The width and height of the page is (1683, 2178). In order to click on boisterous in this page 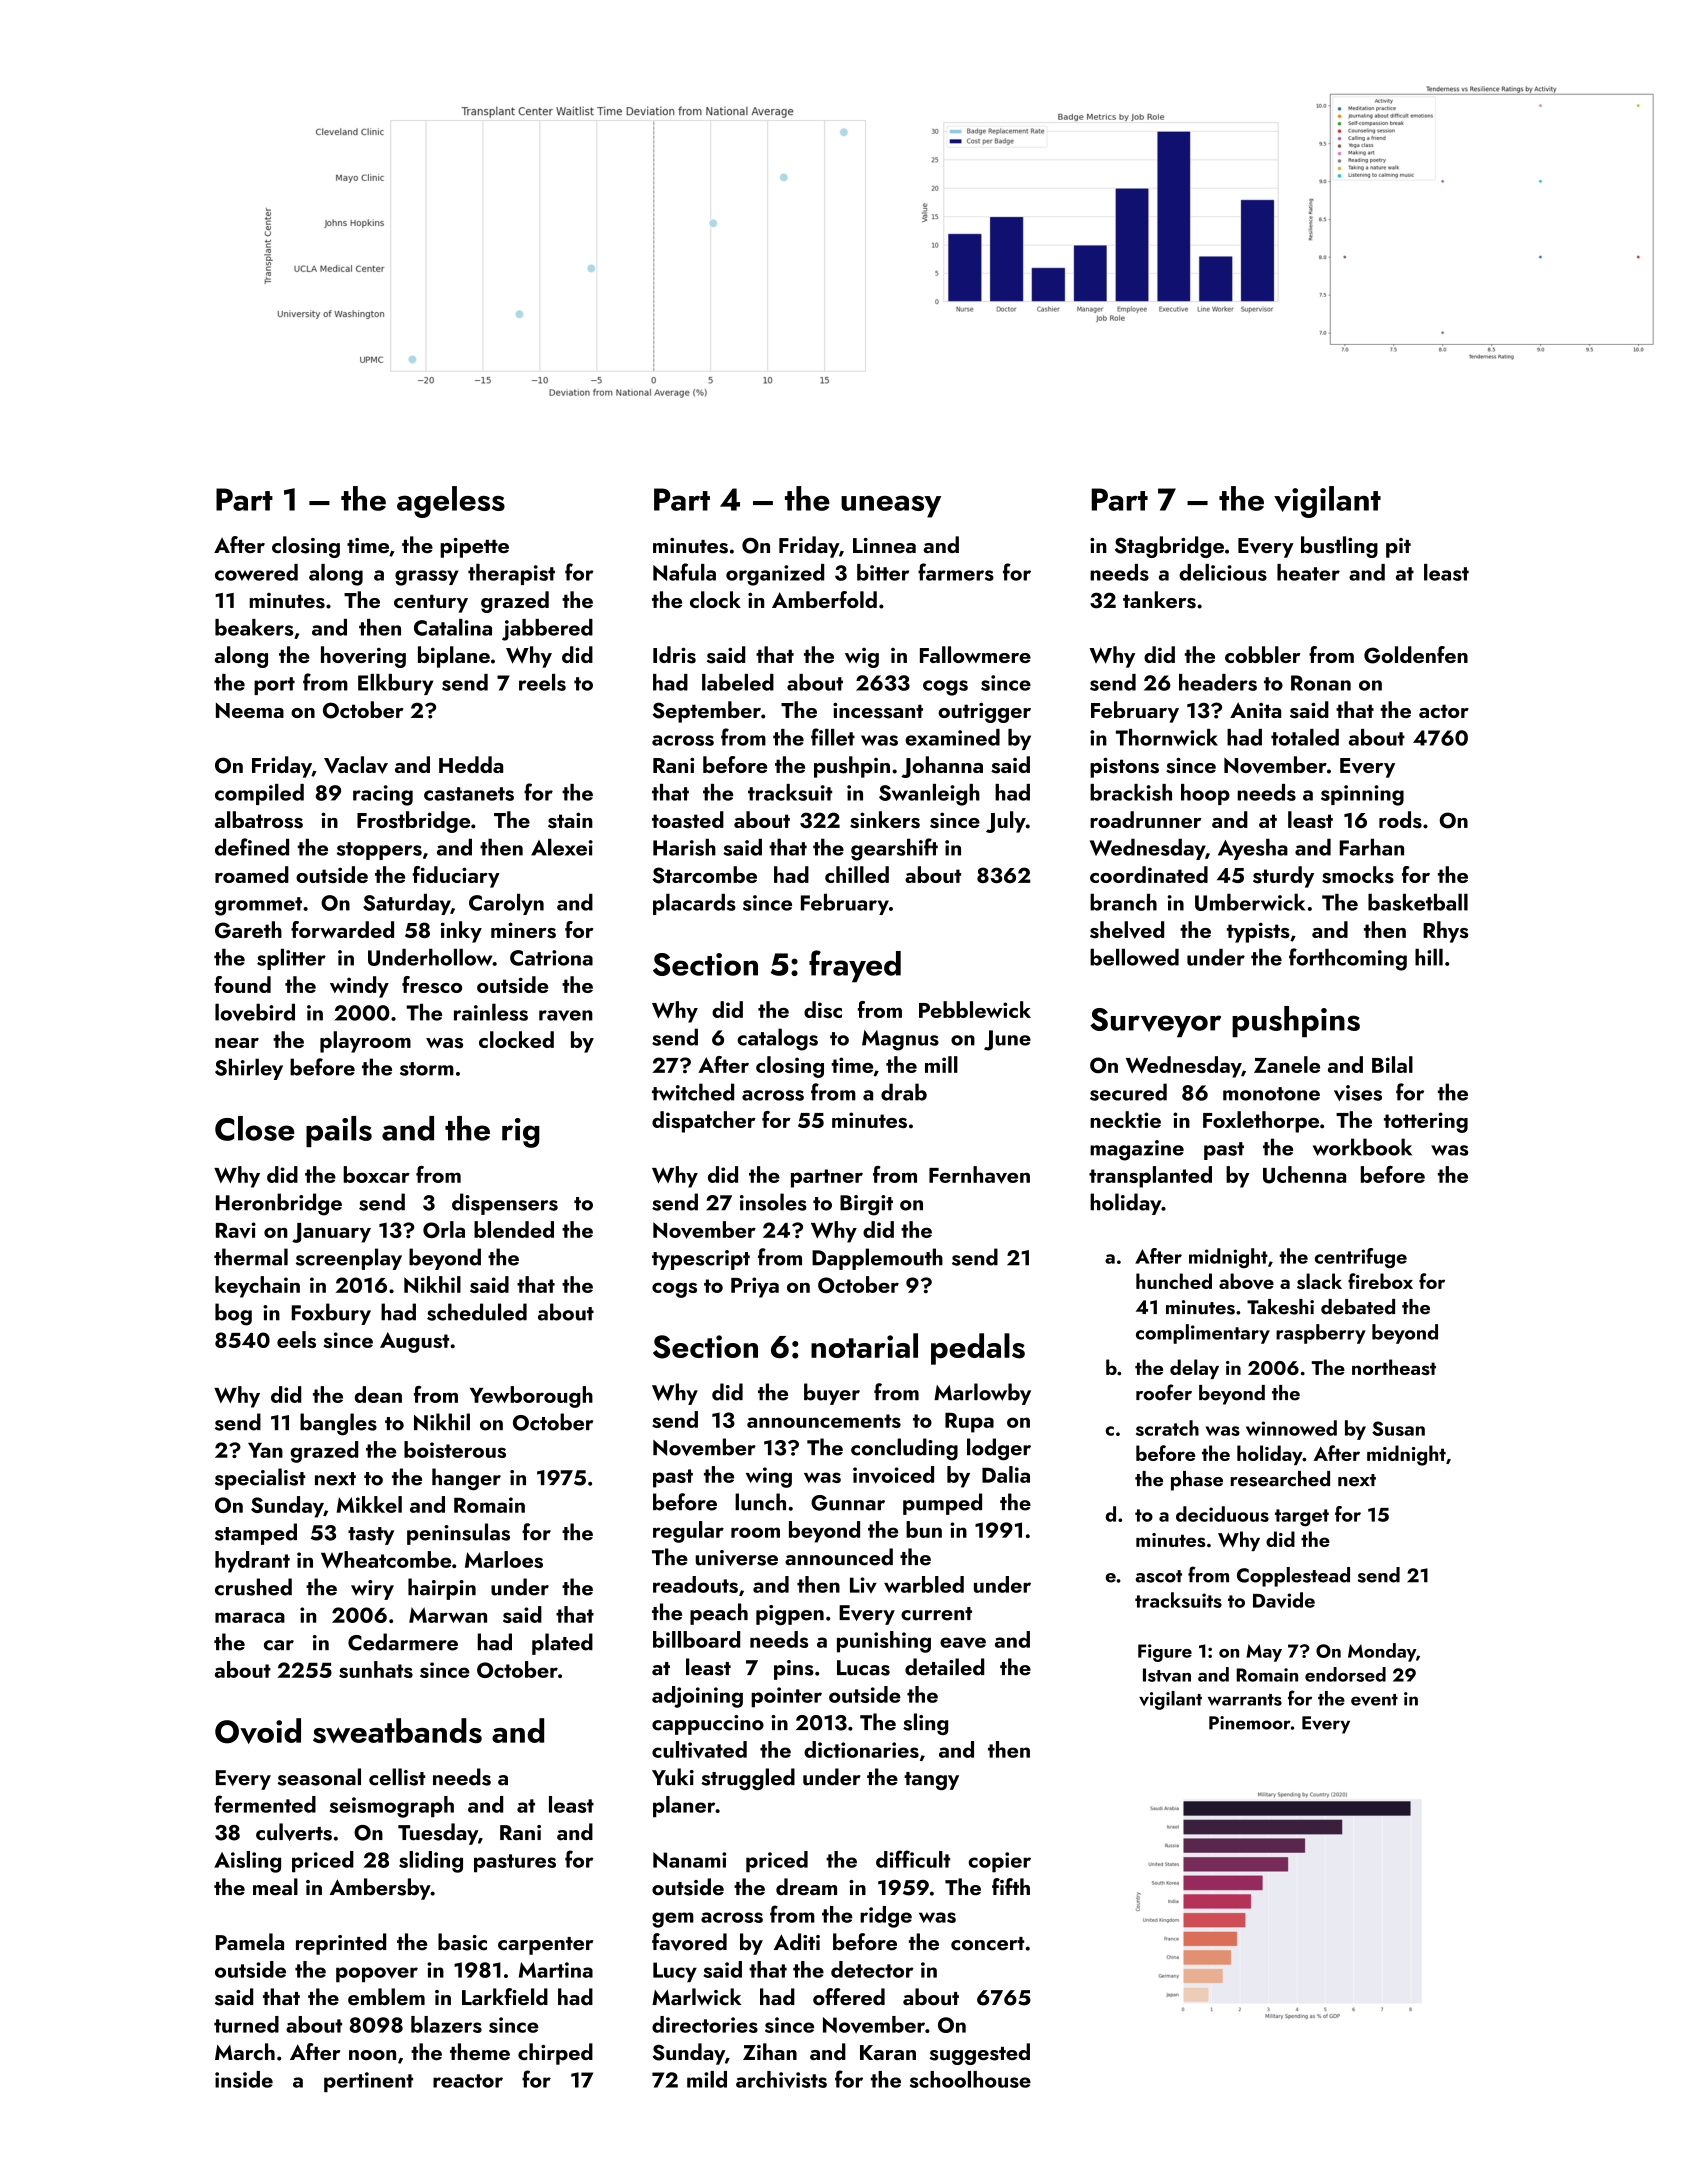, I will do `click(455, 1449)`.
